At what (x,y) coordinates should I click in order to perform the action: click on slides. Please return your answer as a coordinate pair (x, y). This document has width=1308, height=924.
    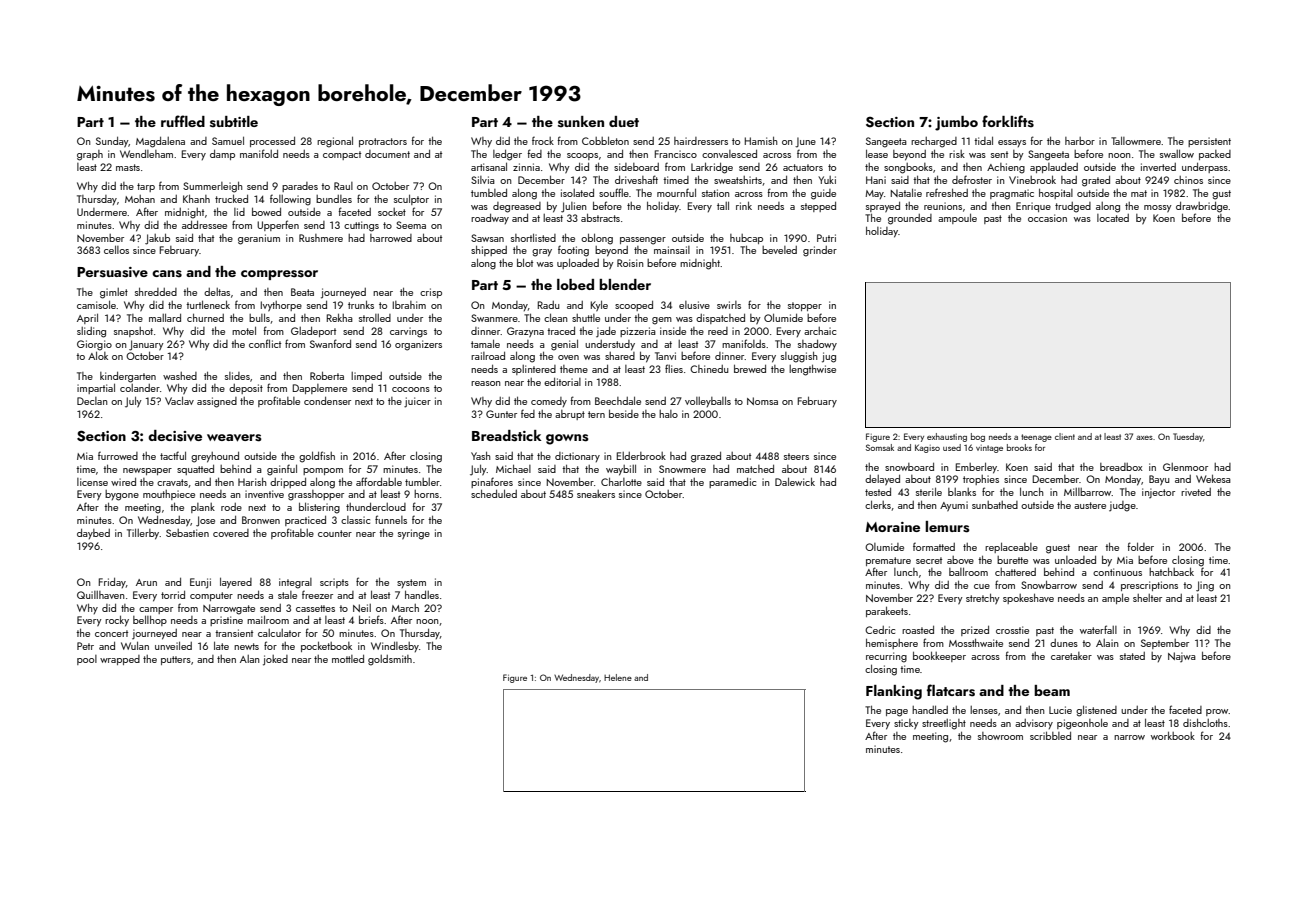
    Looking at the image, I should click on (237, 376).
